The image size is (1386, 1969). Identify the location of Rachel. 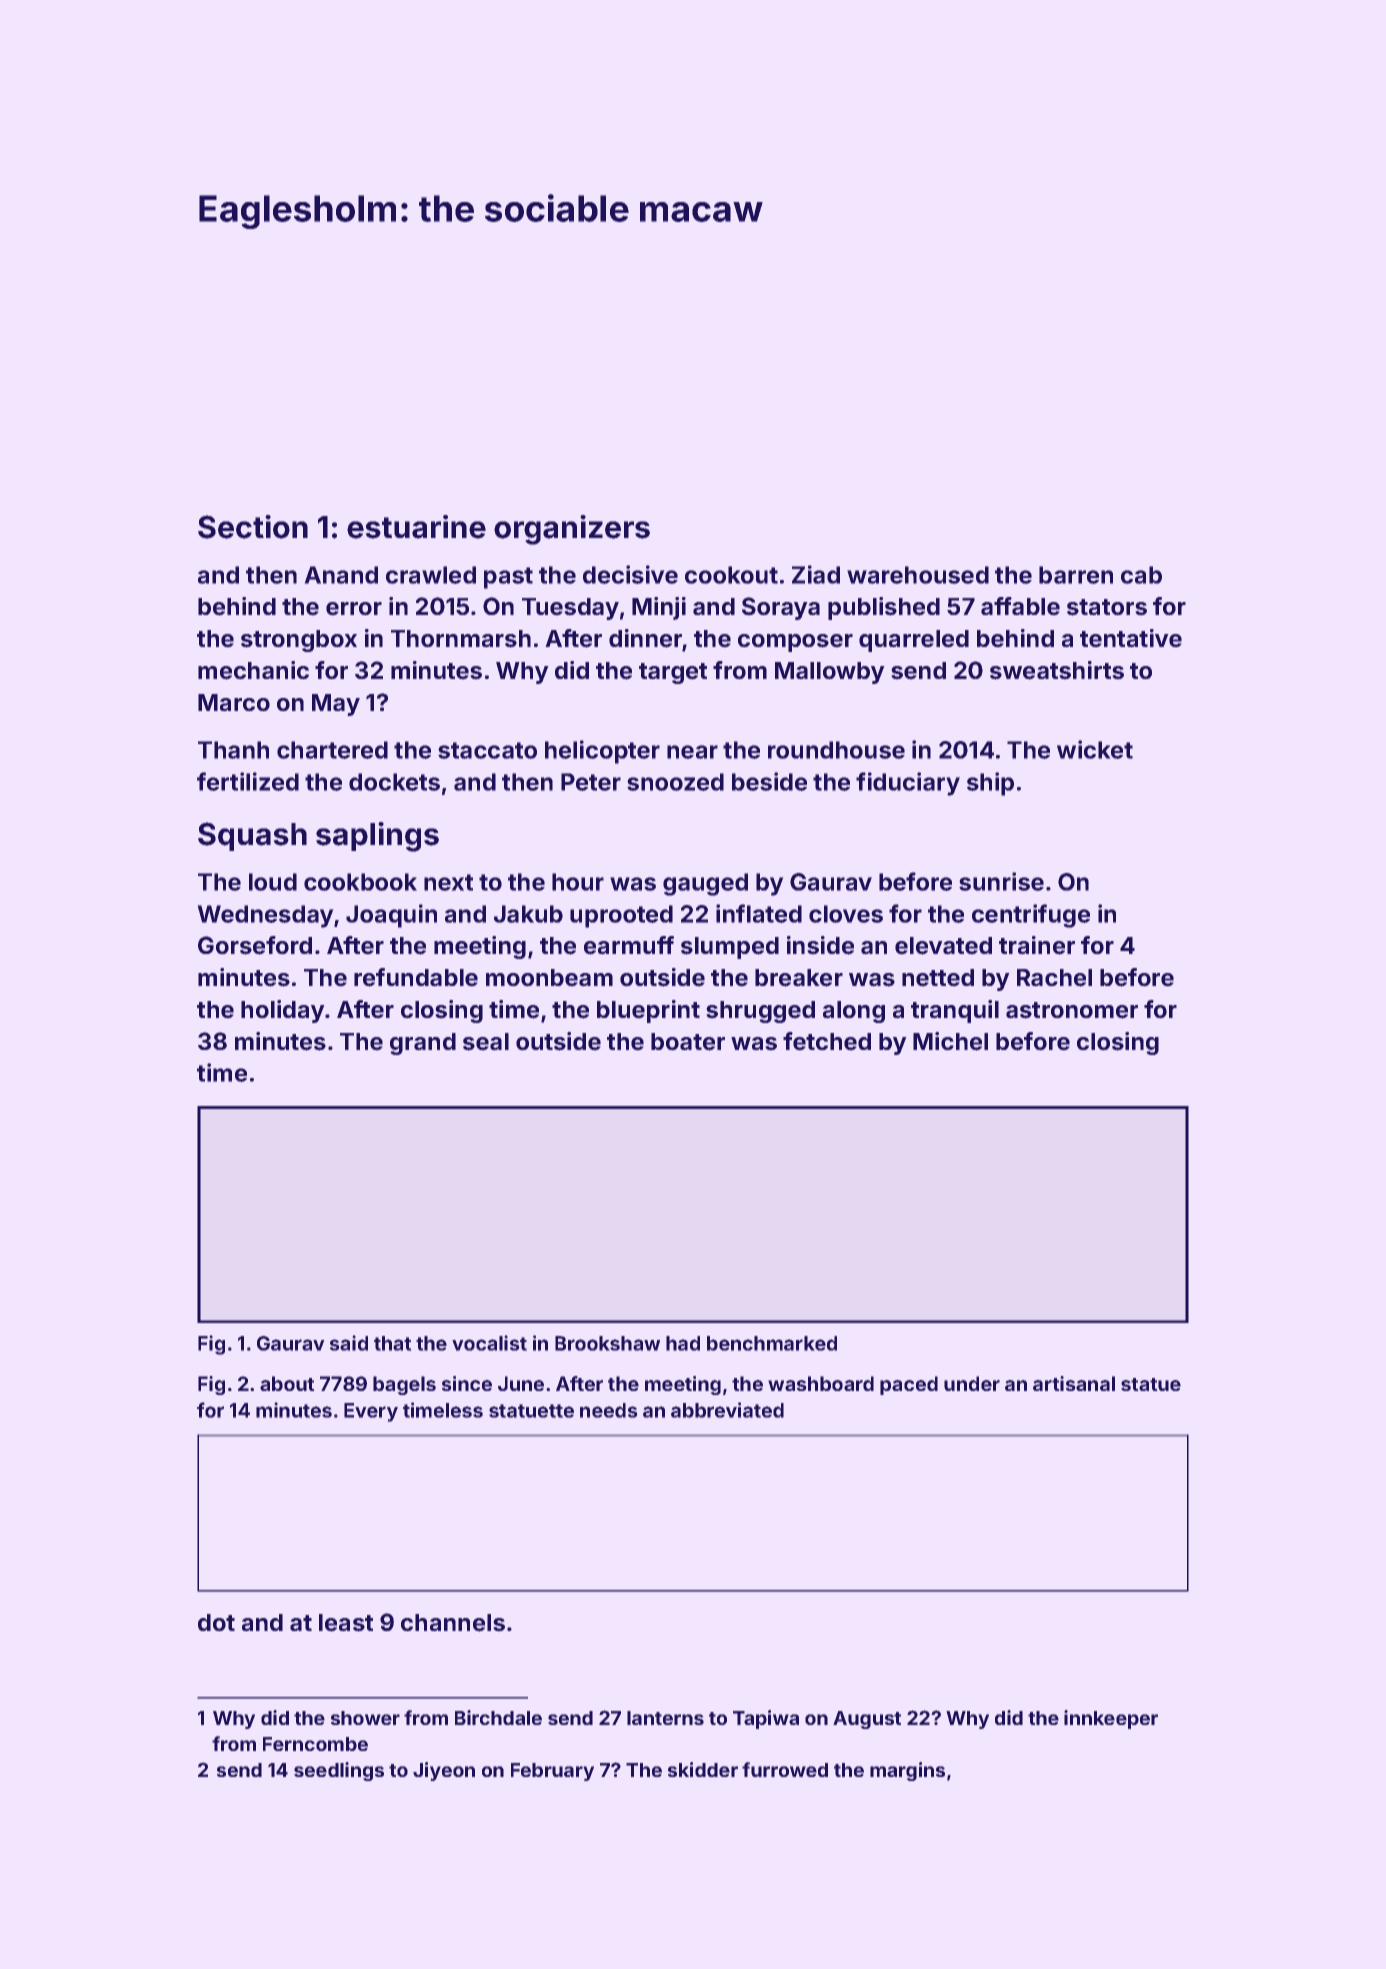
(1054, 978).
